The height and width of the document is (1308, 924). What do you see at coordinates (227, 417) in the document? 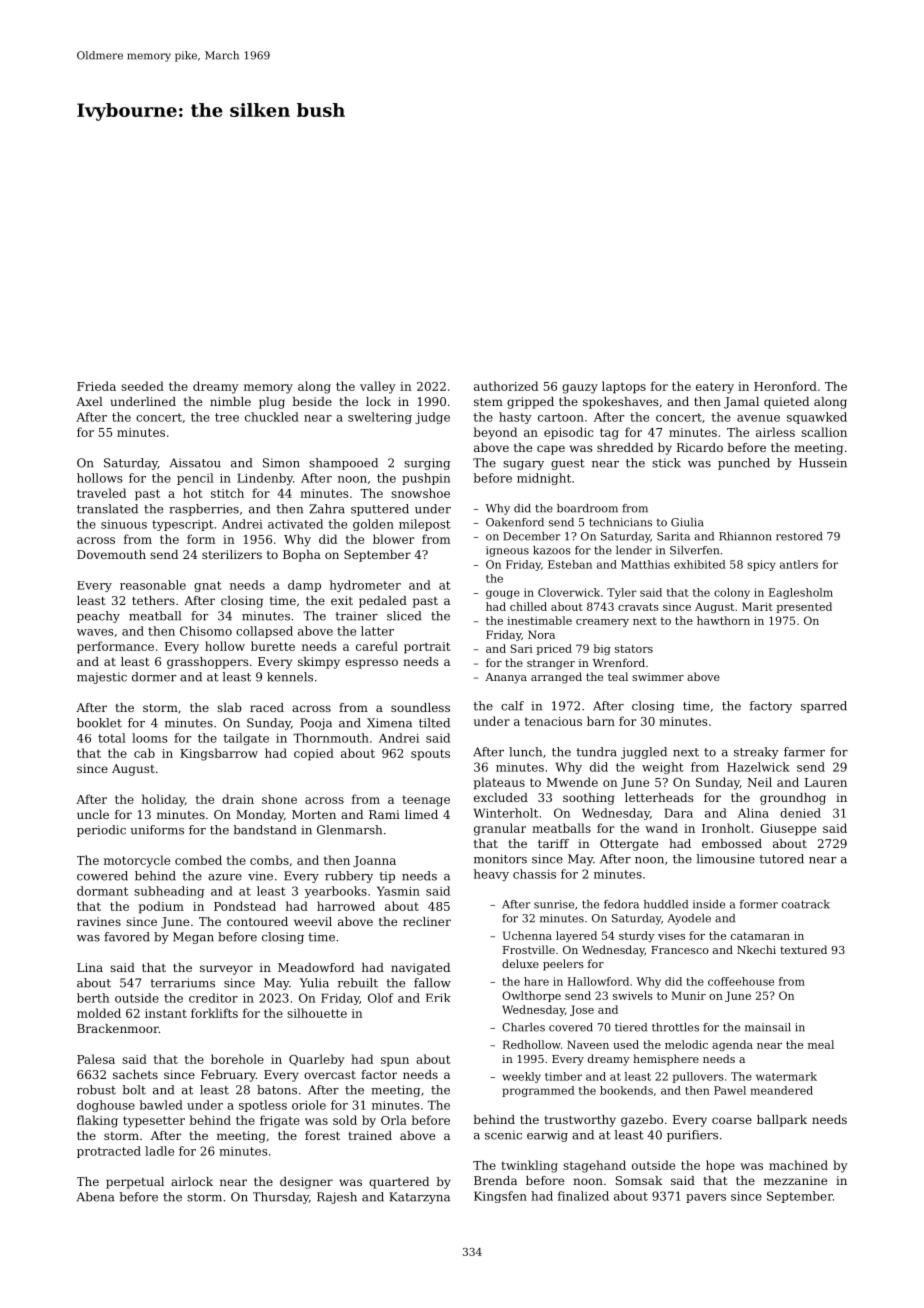
I see `tree` at bounding box center [227, 417].
